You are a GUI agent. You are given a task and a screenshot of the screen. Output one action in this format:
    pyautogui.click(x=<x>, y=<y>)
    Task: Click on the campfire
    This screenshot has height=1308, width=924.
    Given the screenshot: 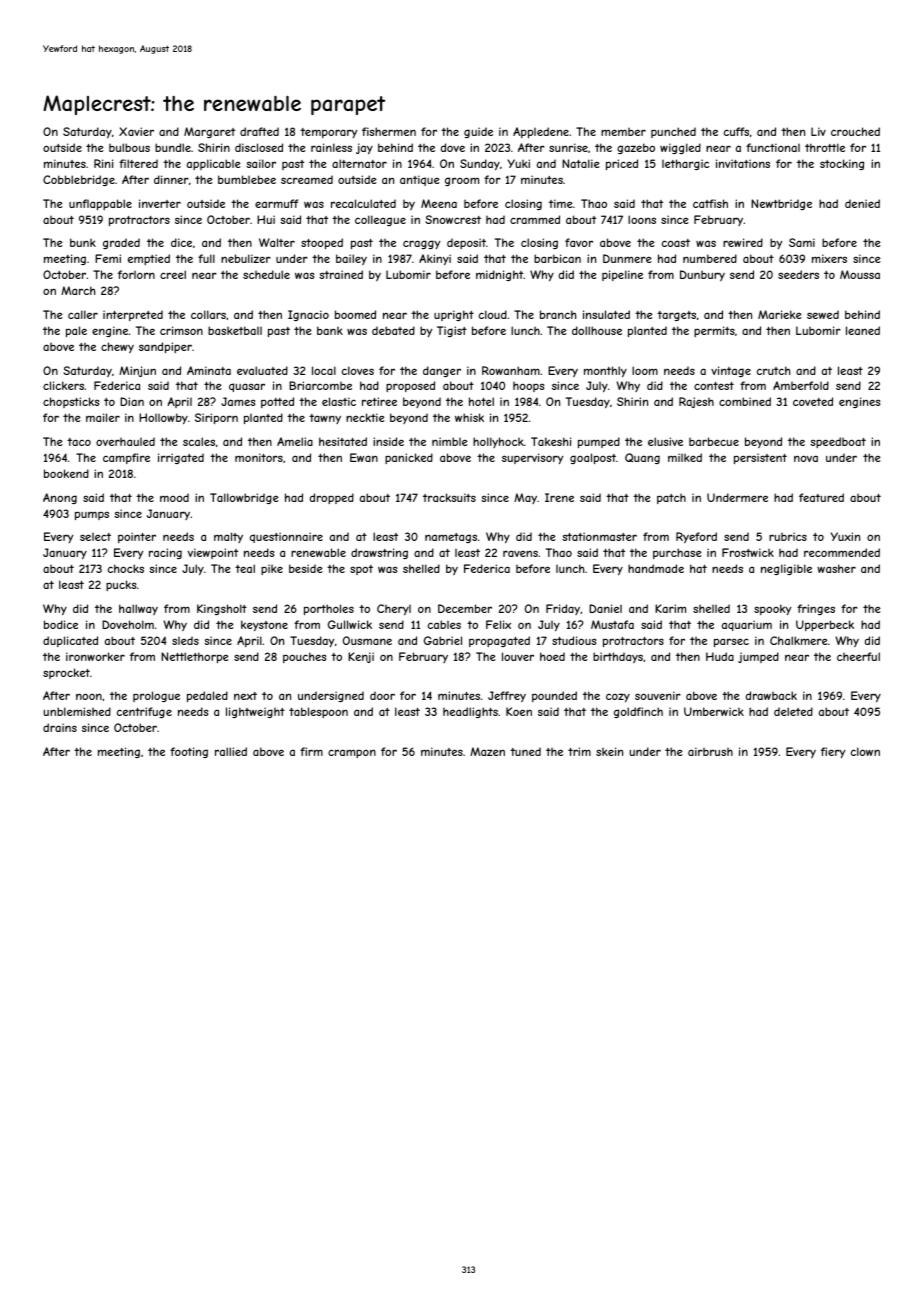 What is the action you would take?
    pyautogui.click(x=126, y=458)
